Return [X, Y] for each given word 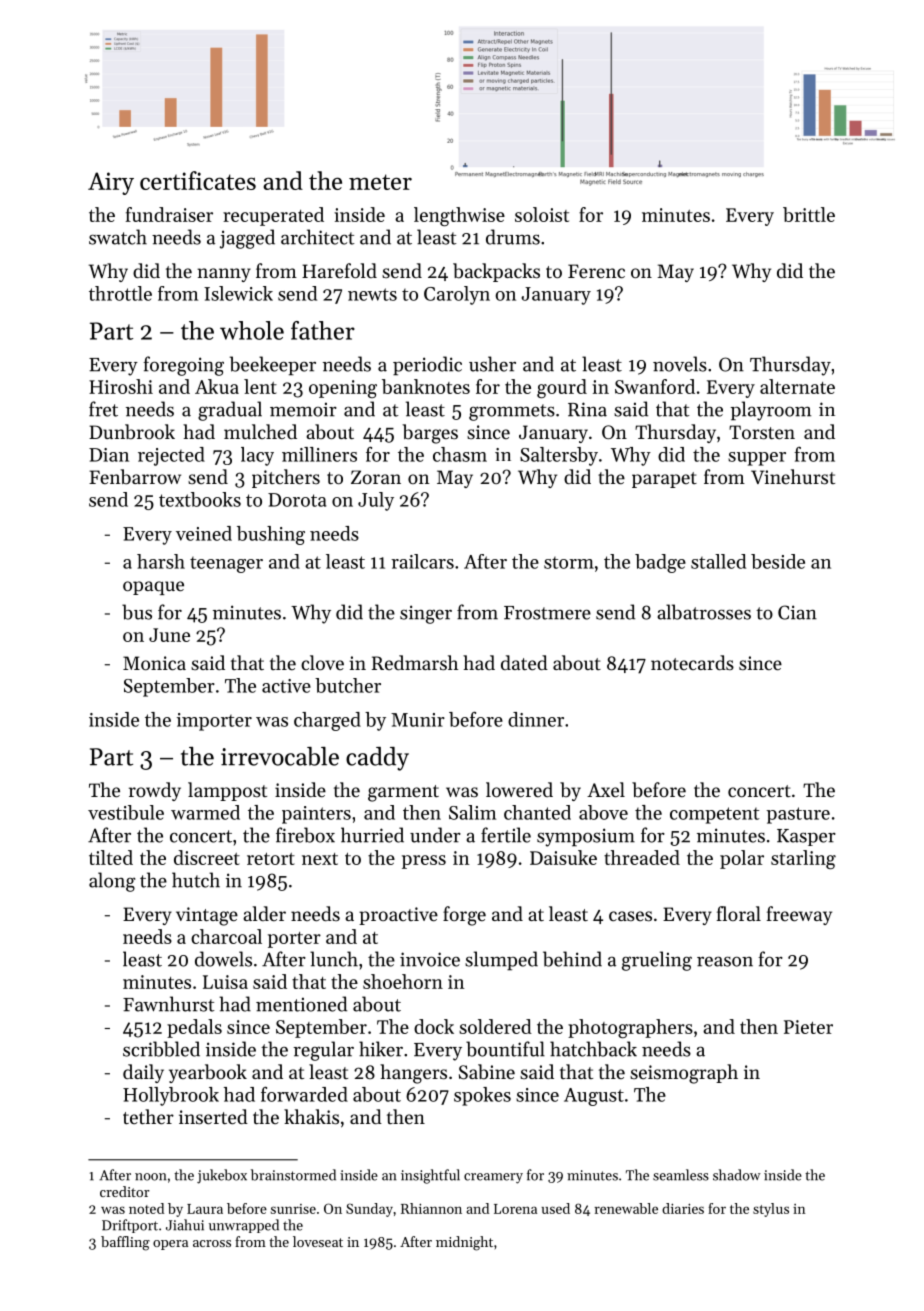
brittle [809, 214]
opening [343, 389]
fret [103, 409]
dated [524, 662]
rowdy [155, 791]
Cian [797, 612]
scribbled [161, 1049]
